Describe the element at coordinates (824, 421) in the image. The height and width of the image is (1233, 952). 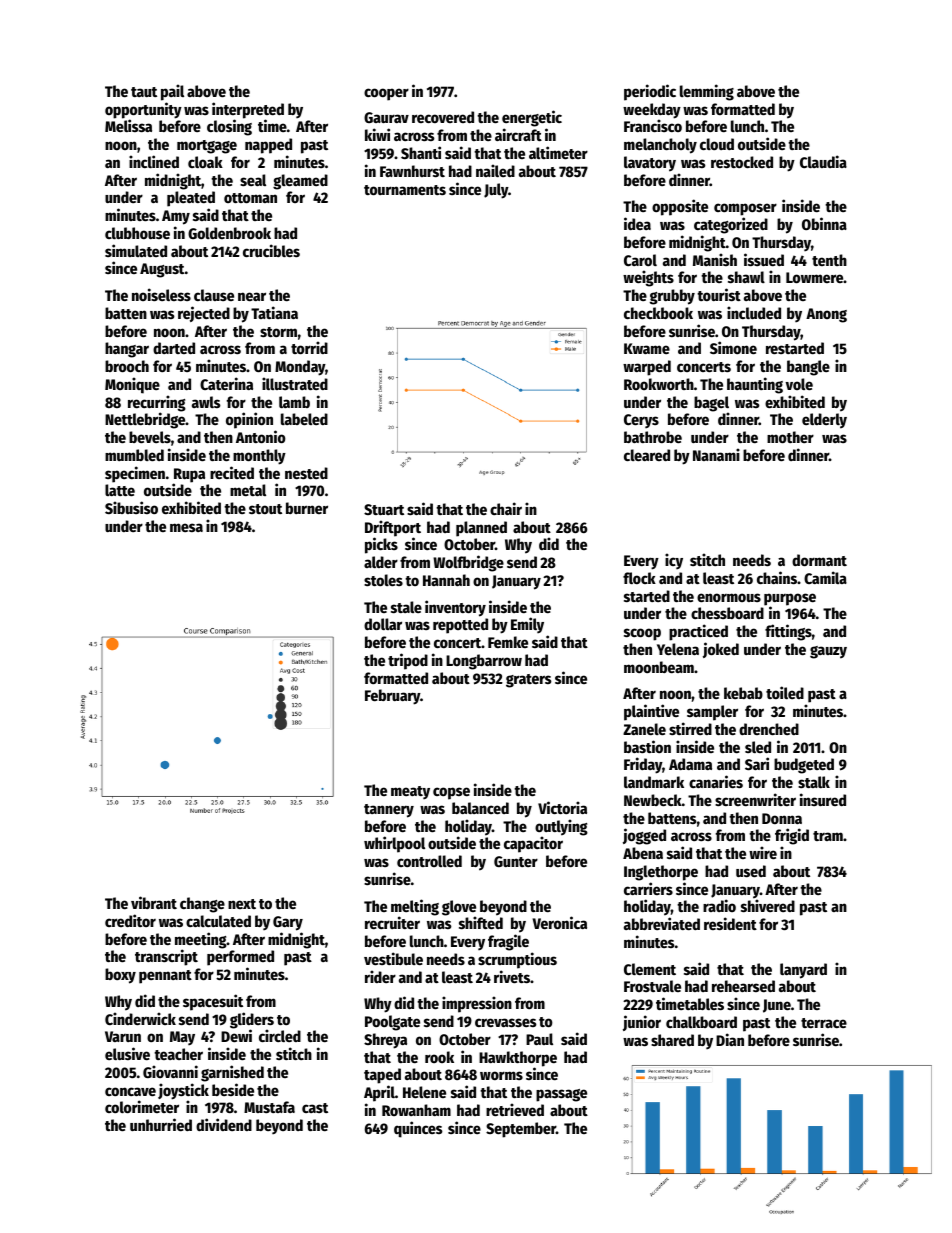
I see `elderly` at that location.
